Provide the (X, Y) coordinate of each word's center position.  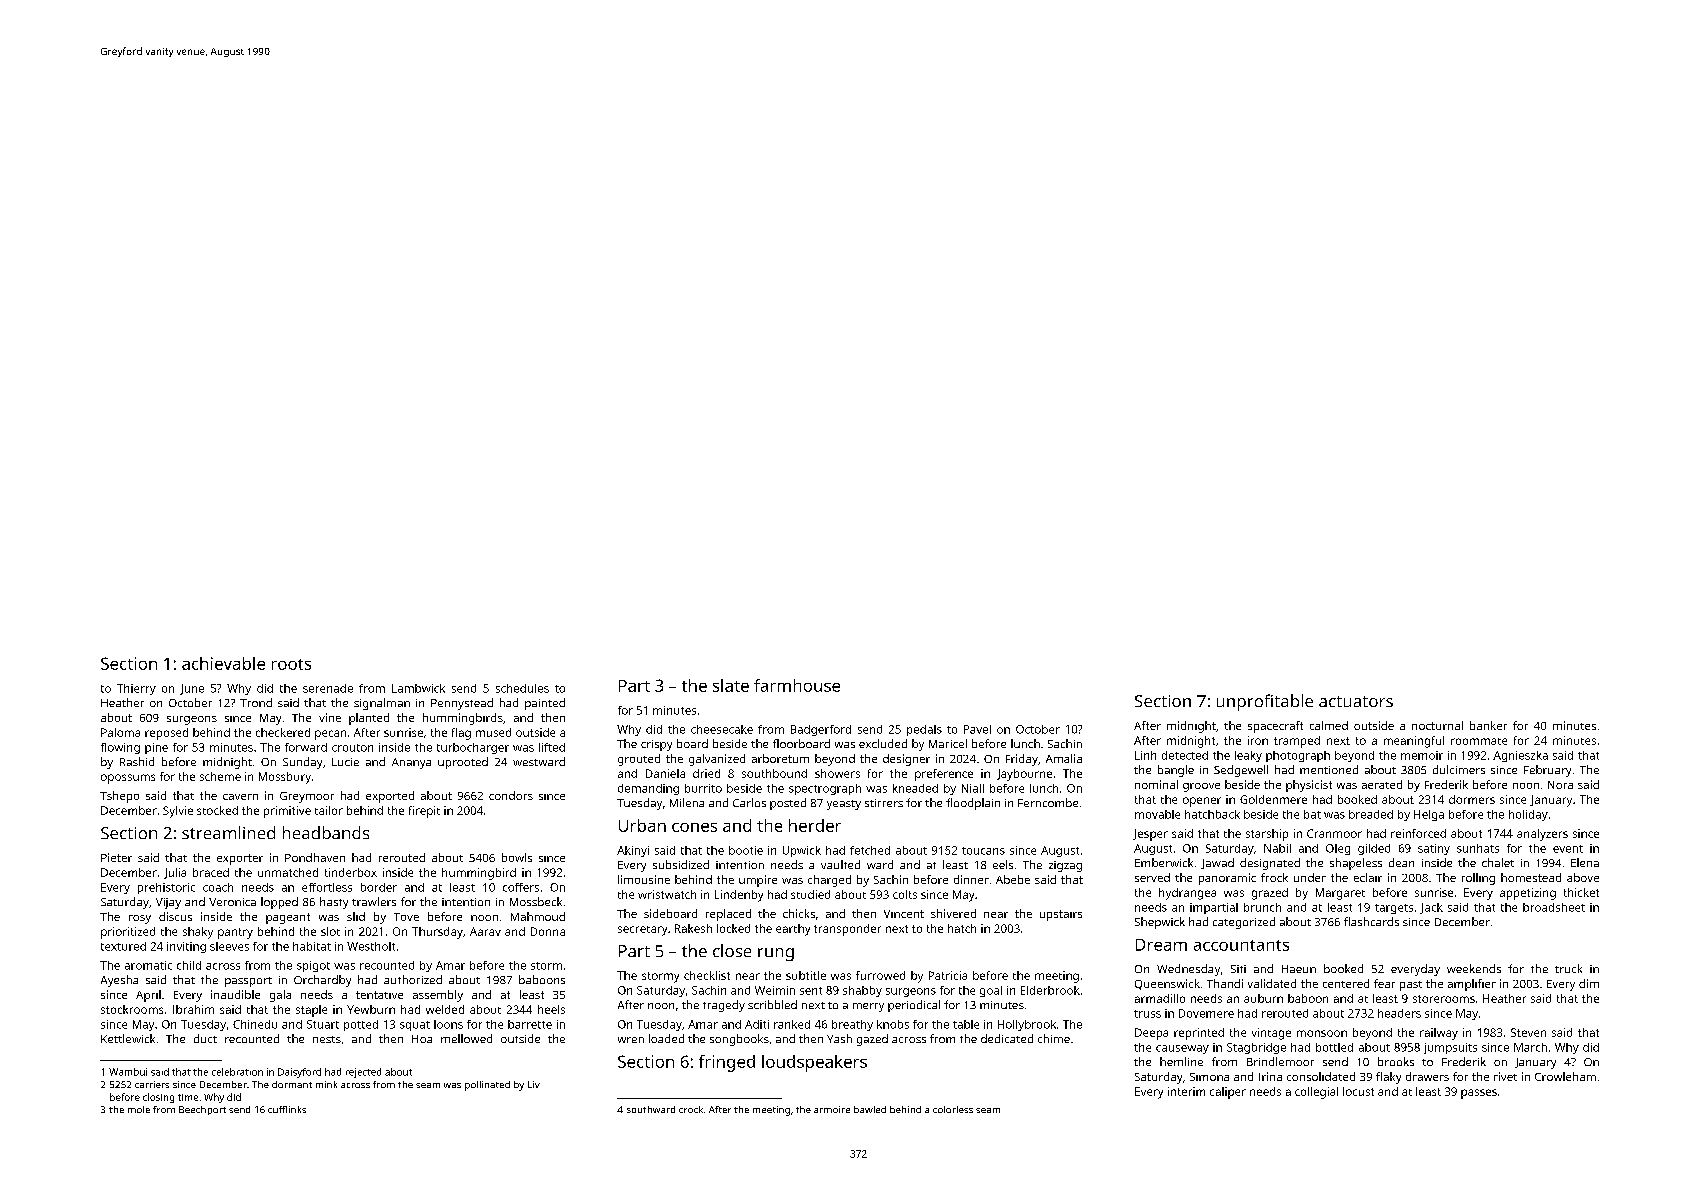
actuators (1356, 701)
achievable (223, 663)
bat (1312, 814)
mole (139, 1109)
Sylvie (178, 812)
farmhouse (797, 685)
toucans (983, 851)
